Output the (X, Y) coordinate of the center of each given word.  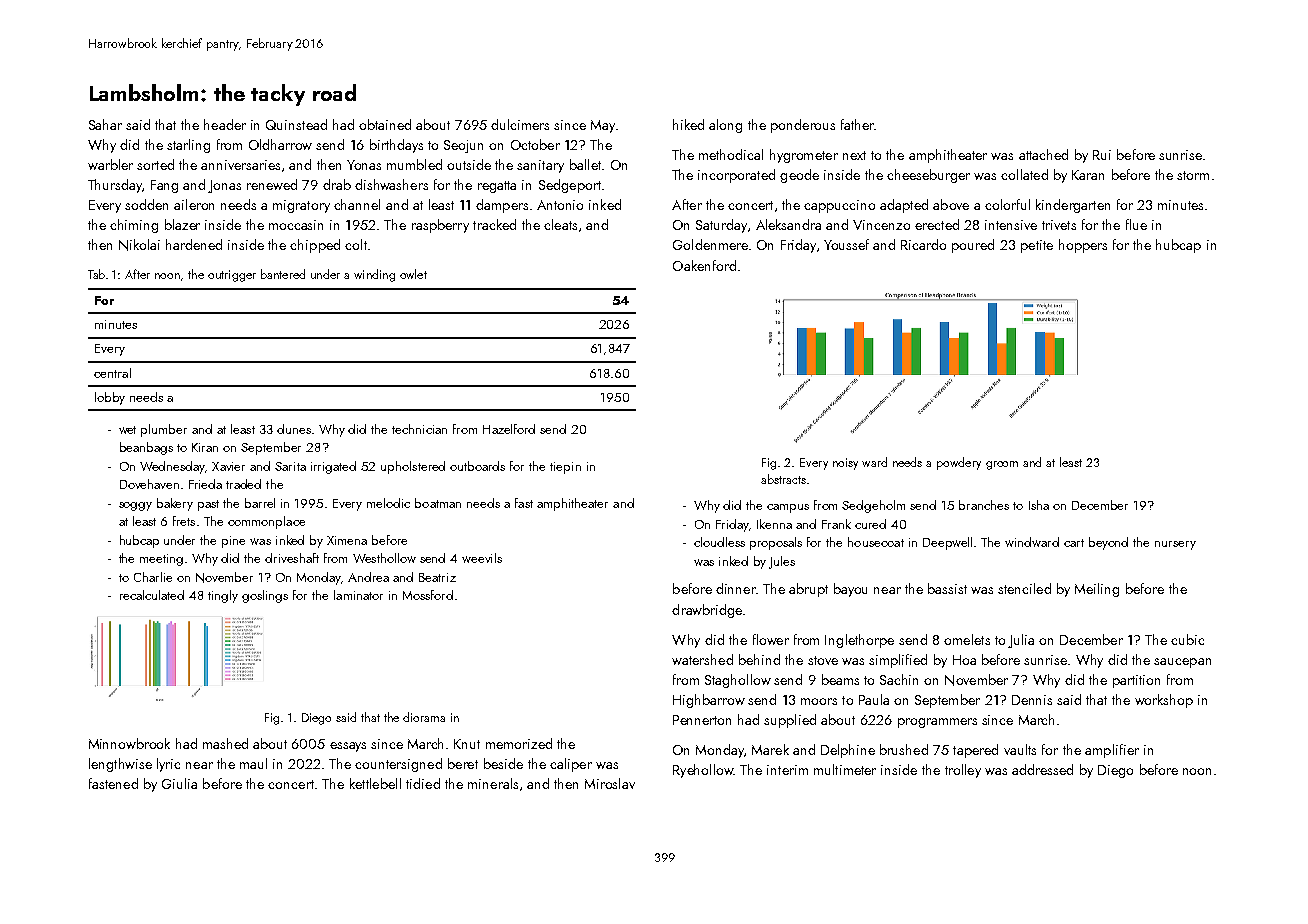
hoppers (1083, 246)
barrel (260, 503)
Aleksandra (788, 224)
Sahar (105, 124)
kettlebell (375, 783)
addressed (1042, 769)
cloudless (719, 542)
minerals (493, 783)
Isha (1039, 505)
